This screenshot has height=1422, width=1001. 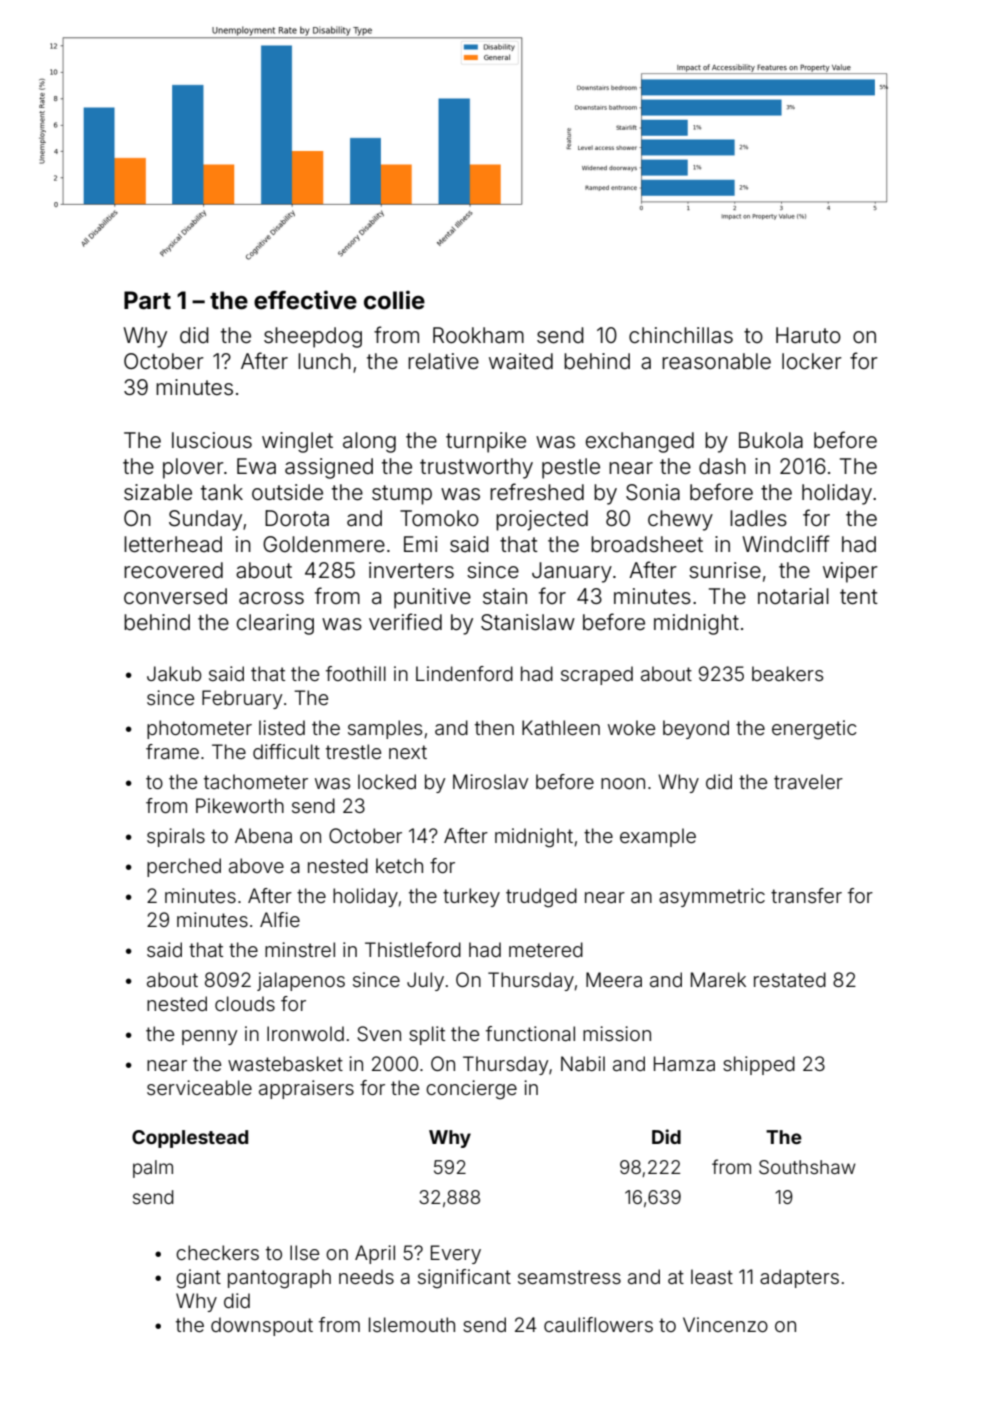 What do you see at coordinates (262, 1326) in the screenshot?
I see `downspout` at bounding box center [262, 1326].
